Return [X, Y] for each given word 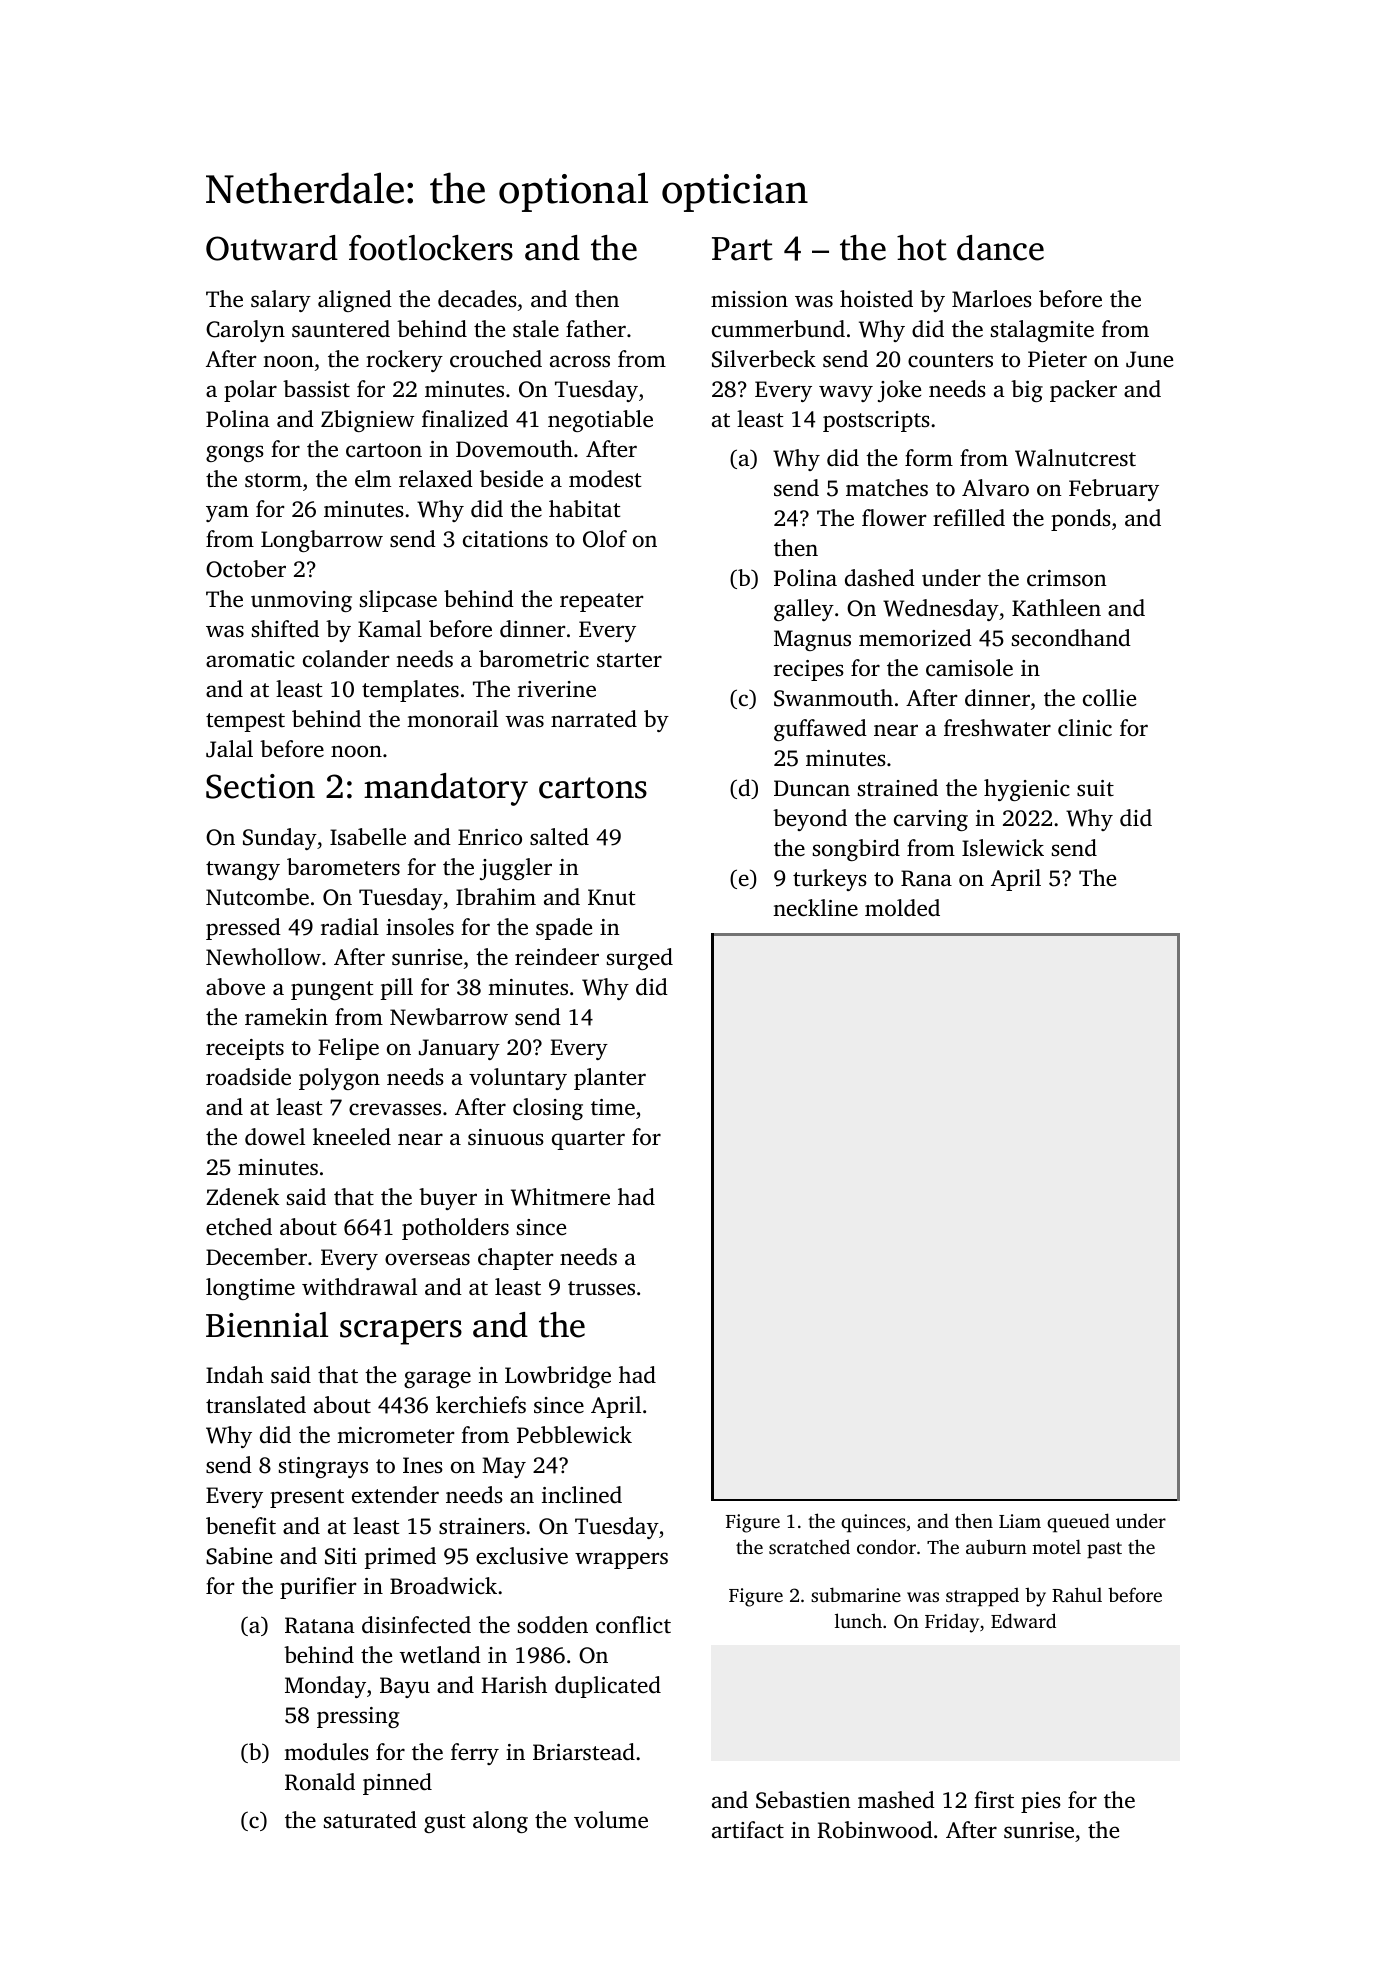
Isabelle [368, 837]
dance [1000, 248]
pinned [397, 1784]
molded [902, 908]
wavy [846, 393]
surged [640, 959]
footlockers [431, 248]
